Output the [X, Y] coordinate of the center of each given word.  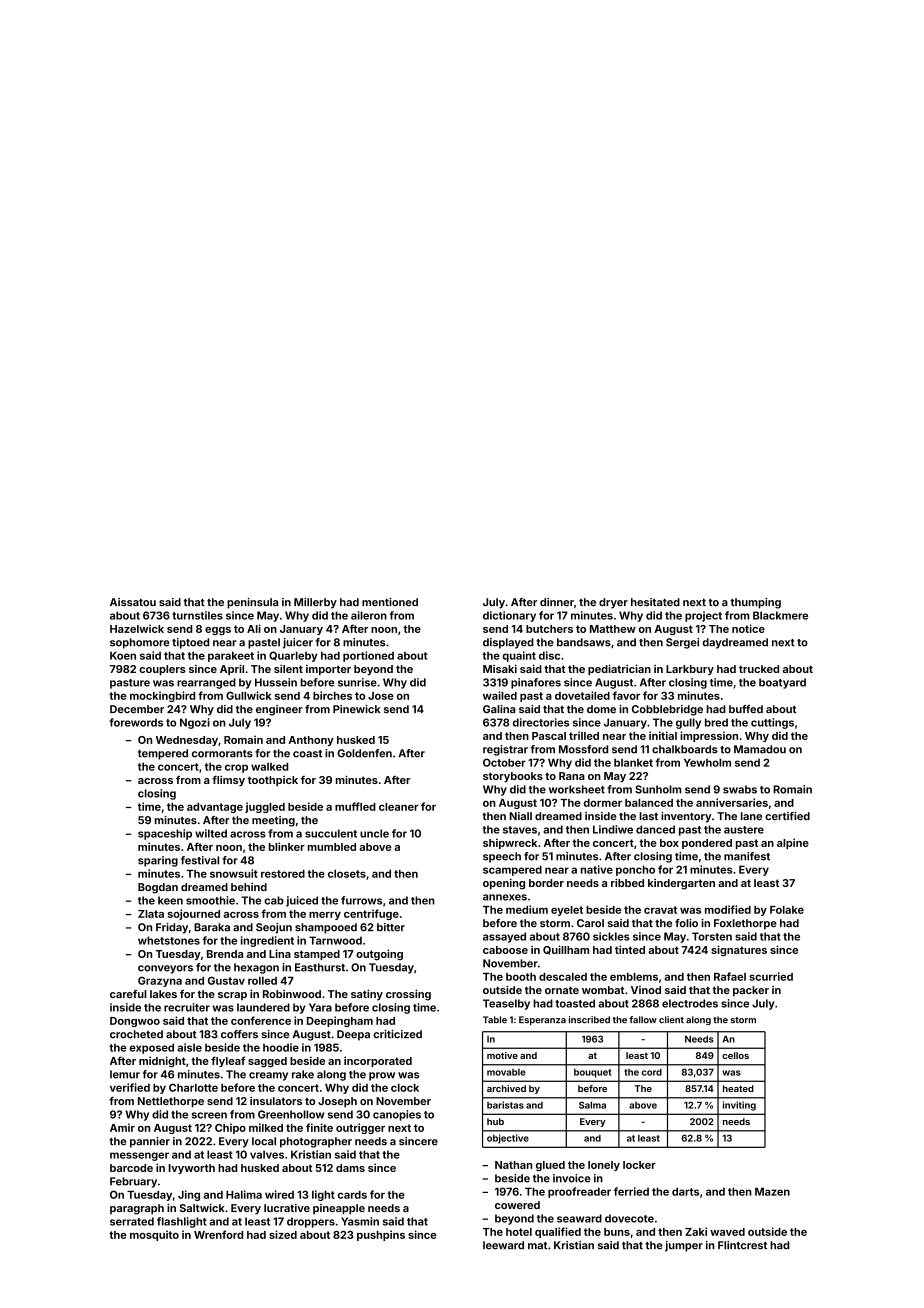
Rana [572, 776]
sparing [158, 861]
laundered [263, 1007]
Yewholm [707, 762]
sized [283, 1234]
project [703, 616]
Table [495, 1020]
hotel [519, 1232]
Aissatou [133, 602]
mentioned [390, 602]
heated [738, 1088]
